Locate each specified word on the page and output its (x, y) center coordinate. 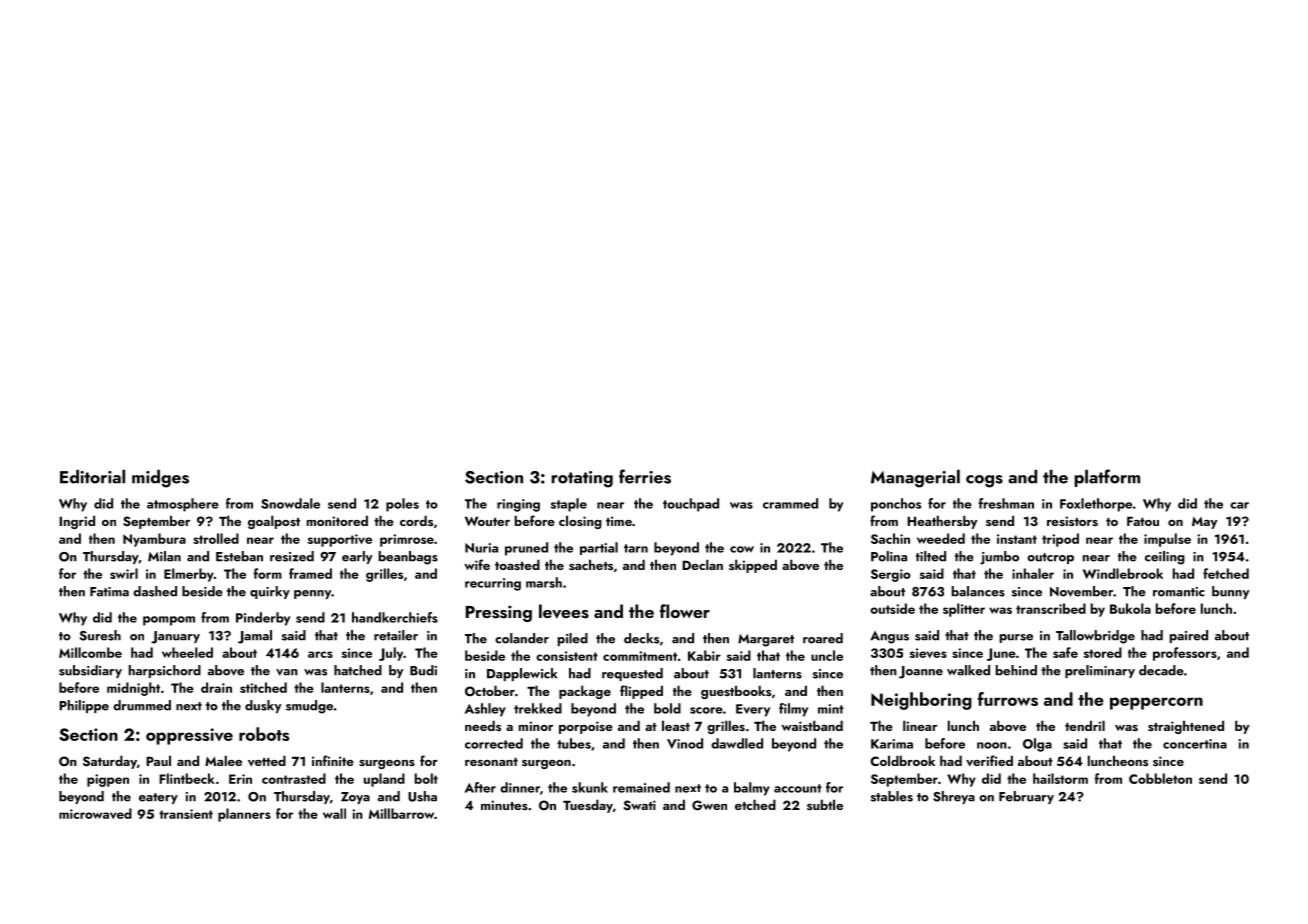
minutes (504, 805)
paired (1189, 636)
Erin (240, 779)
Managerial (915, 479)
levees (564, 611)
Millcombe (90, 652)
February (1026, 797)
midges (160, 479)
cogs (984, 481)
